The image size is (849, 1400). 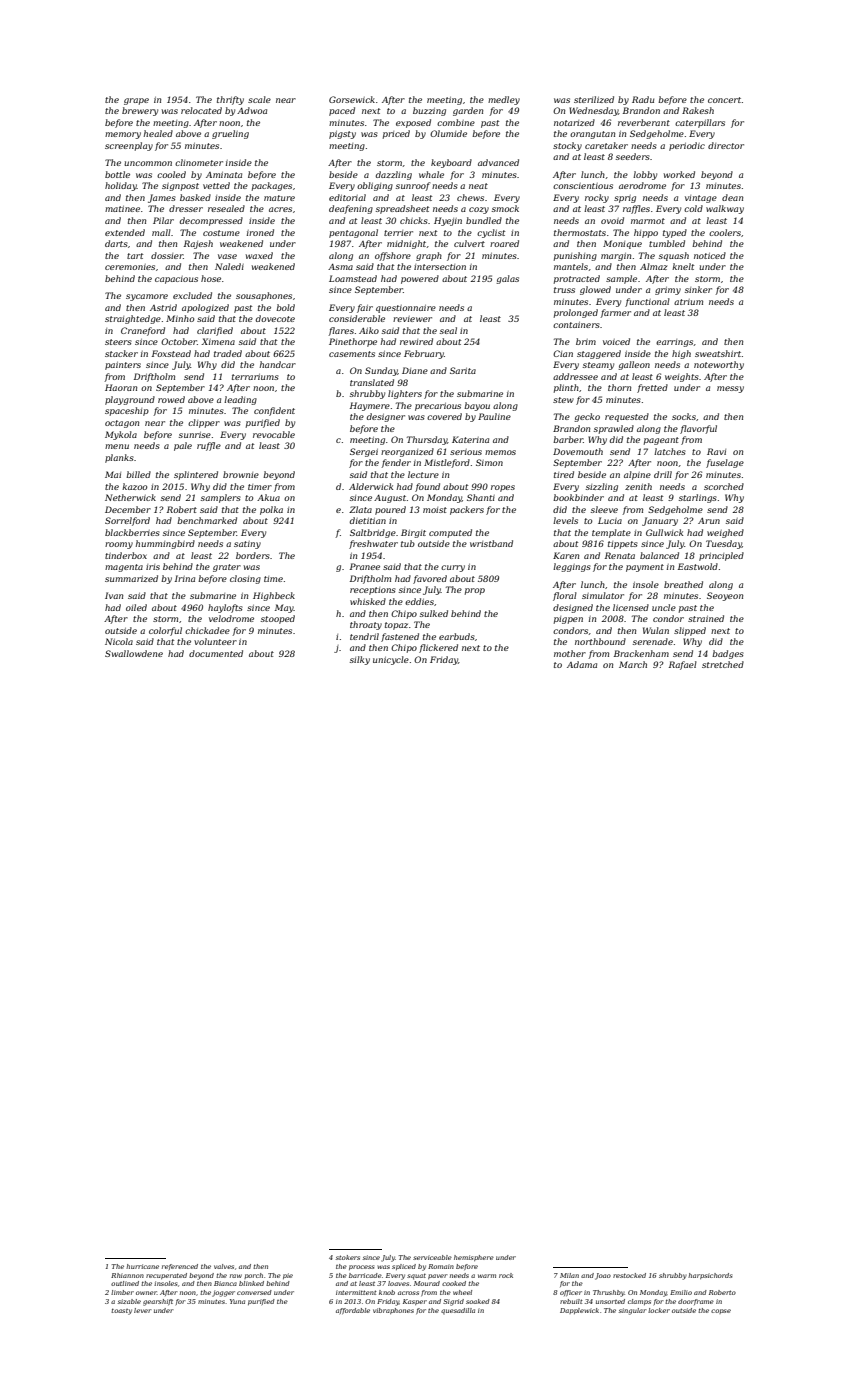 What do you see at coordinates (183, 446) in the screenshot?
I see `pale` at bounding box center [183, 446].
